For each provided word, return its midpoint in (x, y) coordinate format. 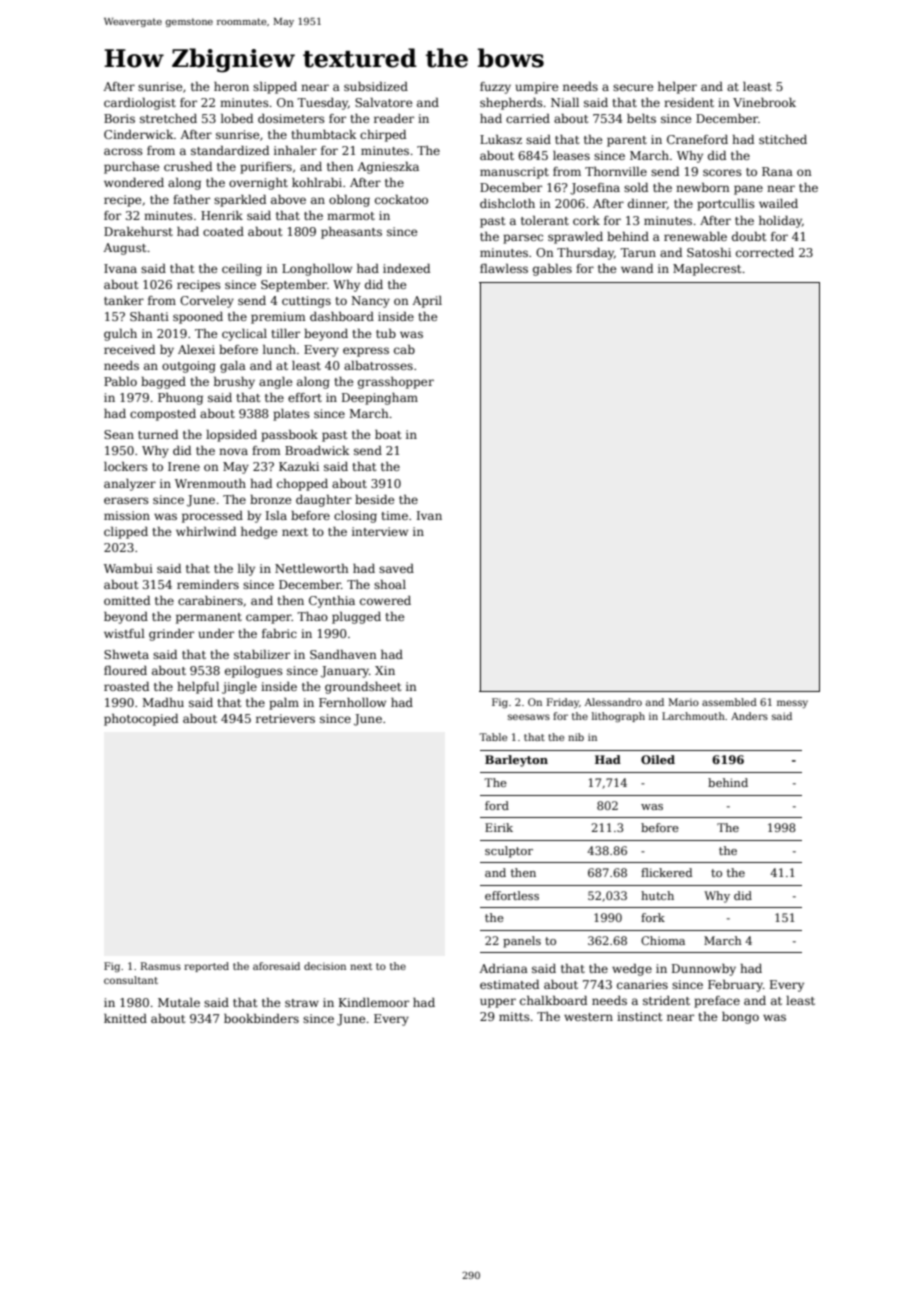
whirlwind (206, 531)
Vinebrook (764, 102)
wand (637, 268)
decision (325, 966)
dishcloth (507, 203)
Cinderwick (139, 134)
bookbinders (261, 1018)
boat (388, 434)
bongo (740, 1018)
